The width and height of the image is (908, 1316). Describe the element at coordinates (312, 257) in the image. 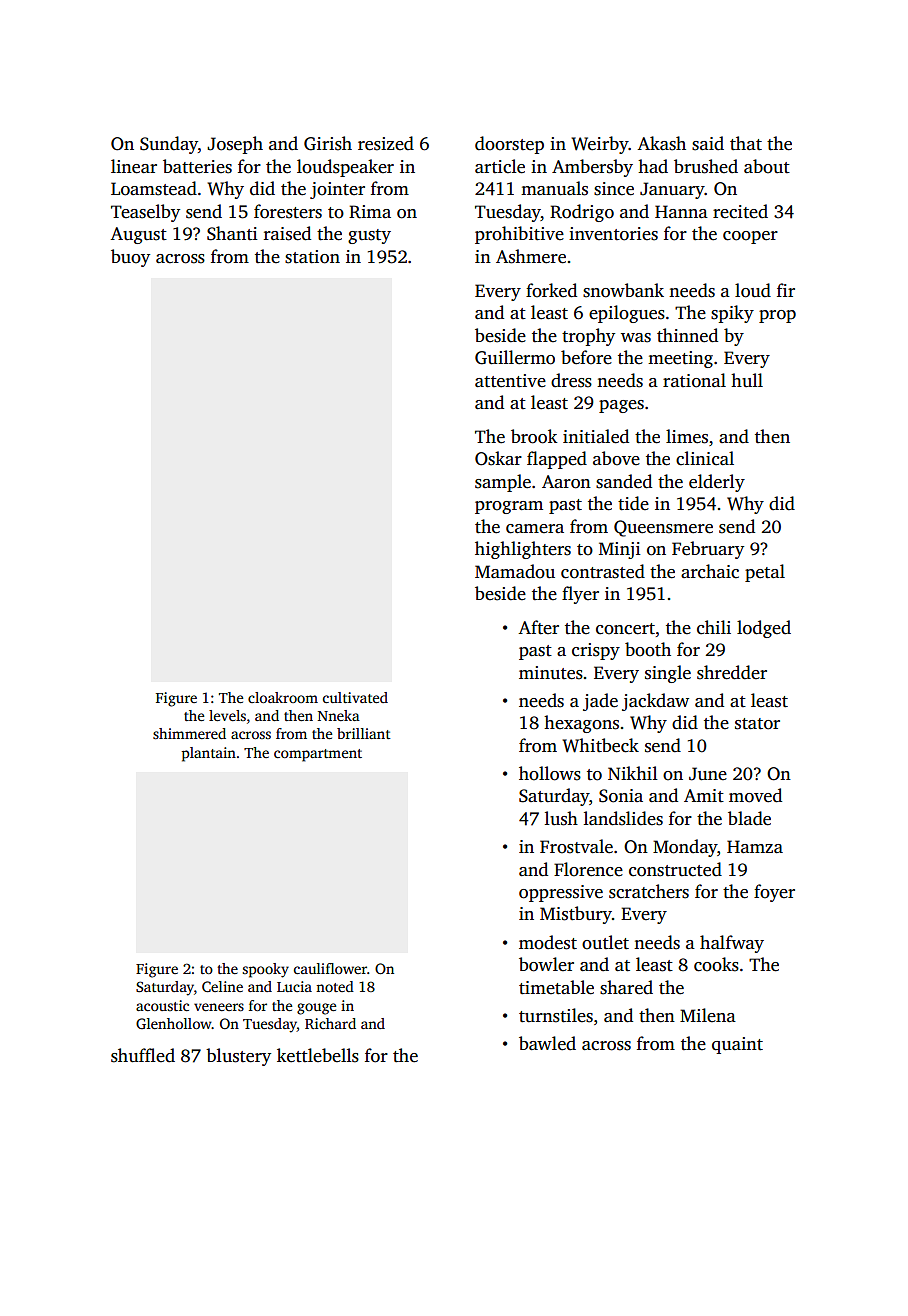

I see `station` at that location.
